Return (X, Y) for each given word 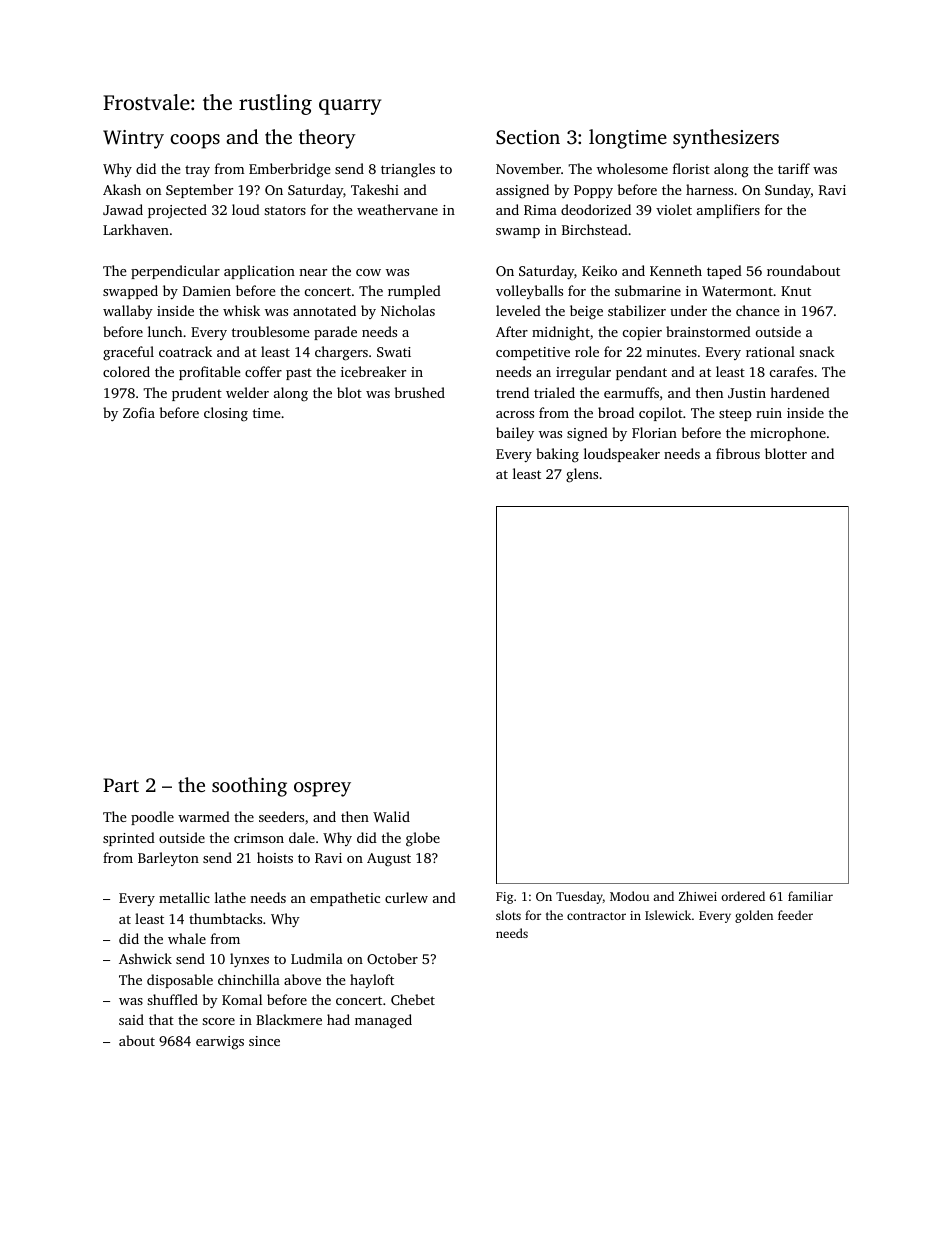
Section (528, 137)
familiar (810, 896)
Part (121, 785)
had (338, 1019)
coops (195, 141)
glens (582, 475)
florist (691, 168)
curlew (406, 897)
